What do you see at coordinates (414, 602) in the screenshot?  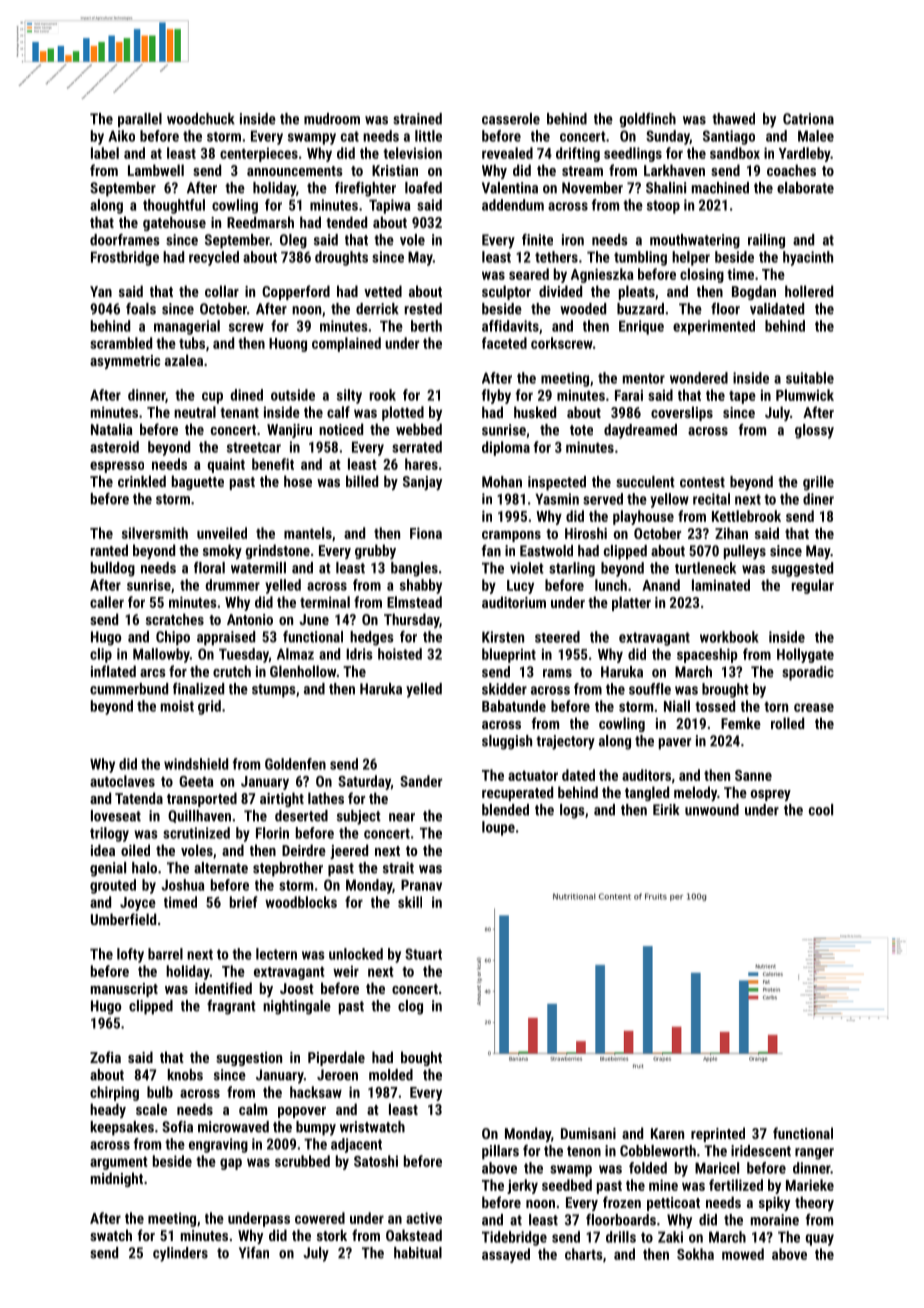 I see `Elmstead` at bounding box center [414, 602].
